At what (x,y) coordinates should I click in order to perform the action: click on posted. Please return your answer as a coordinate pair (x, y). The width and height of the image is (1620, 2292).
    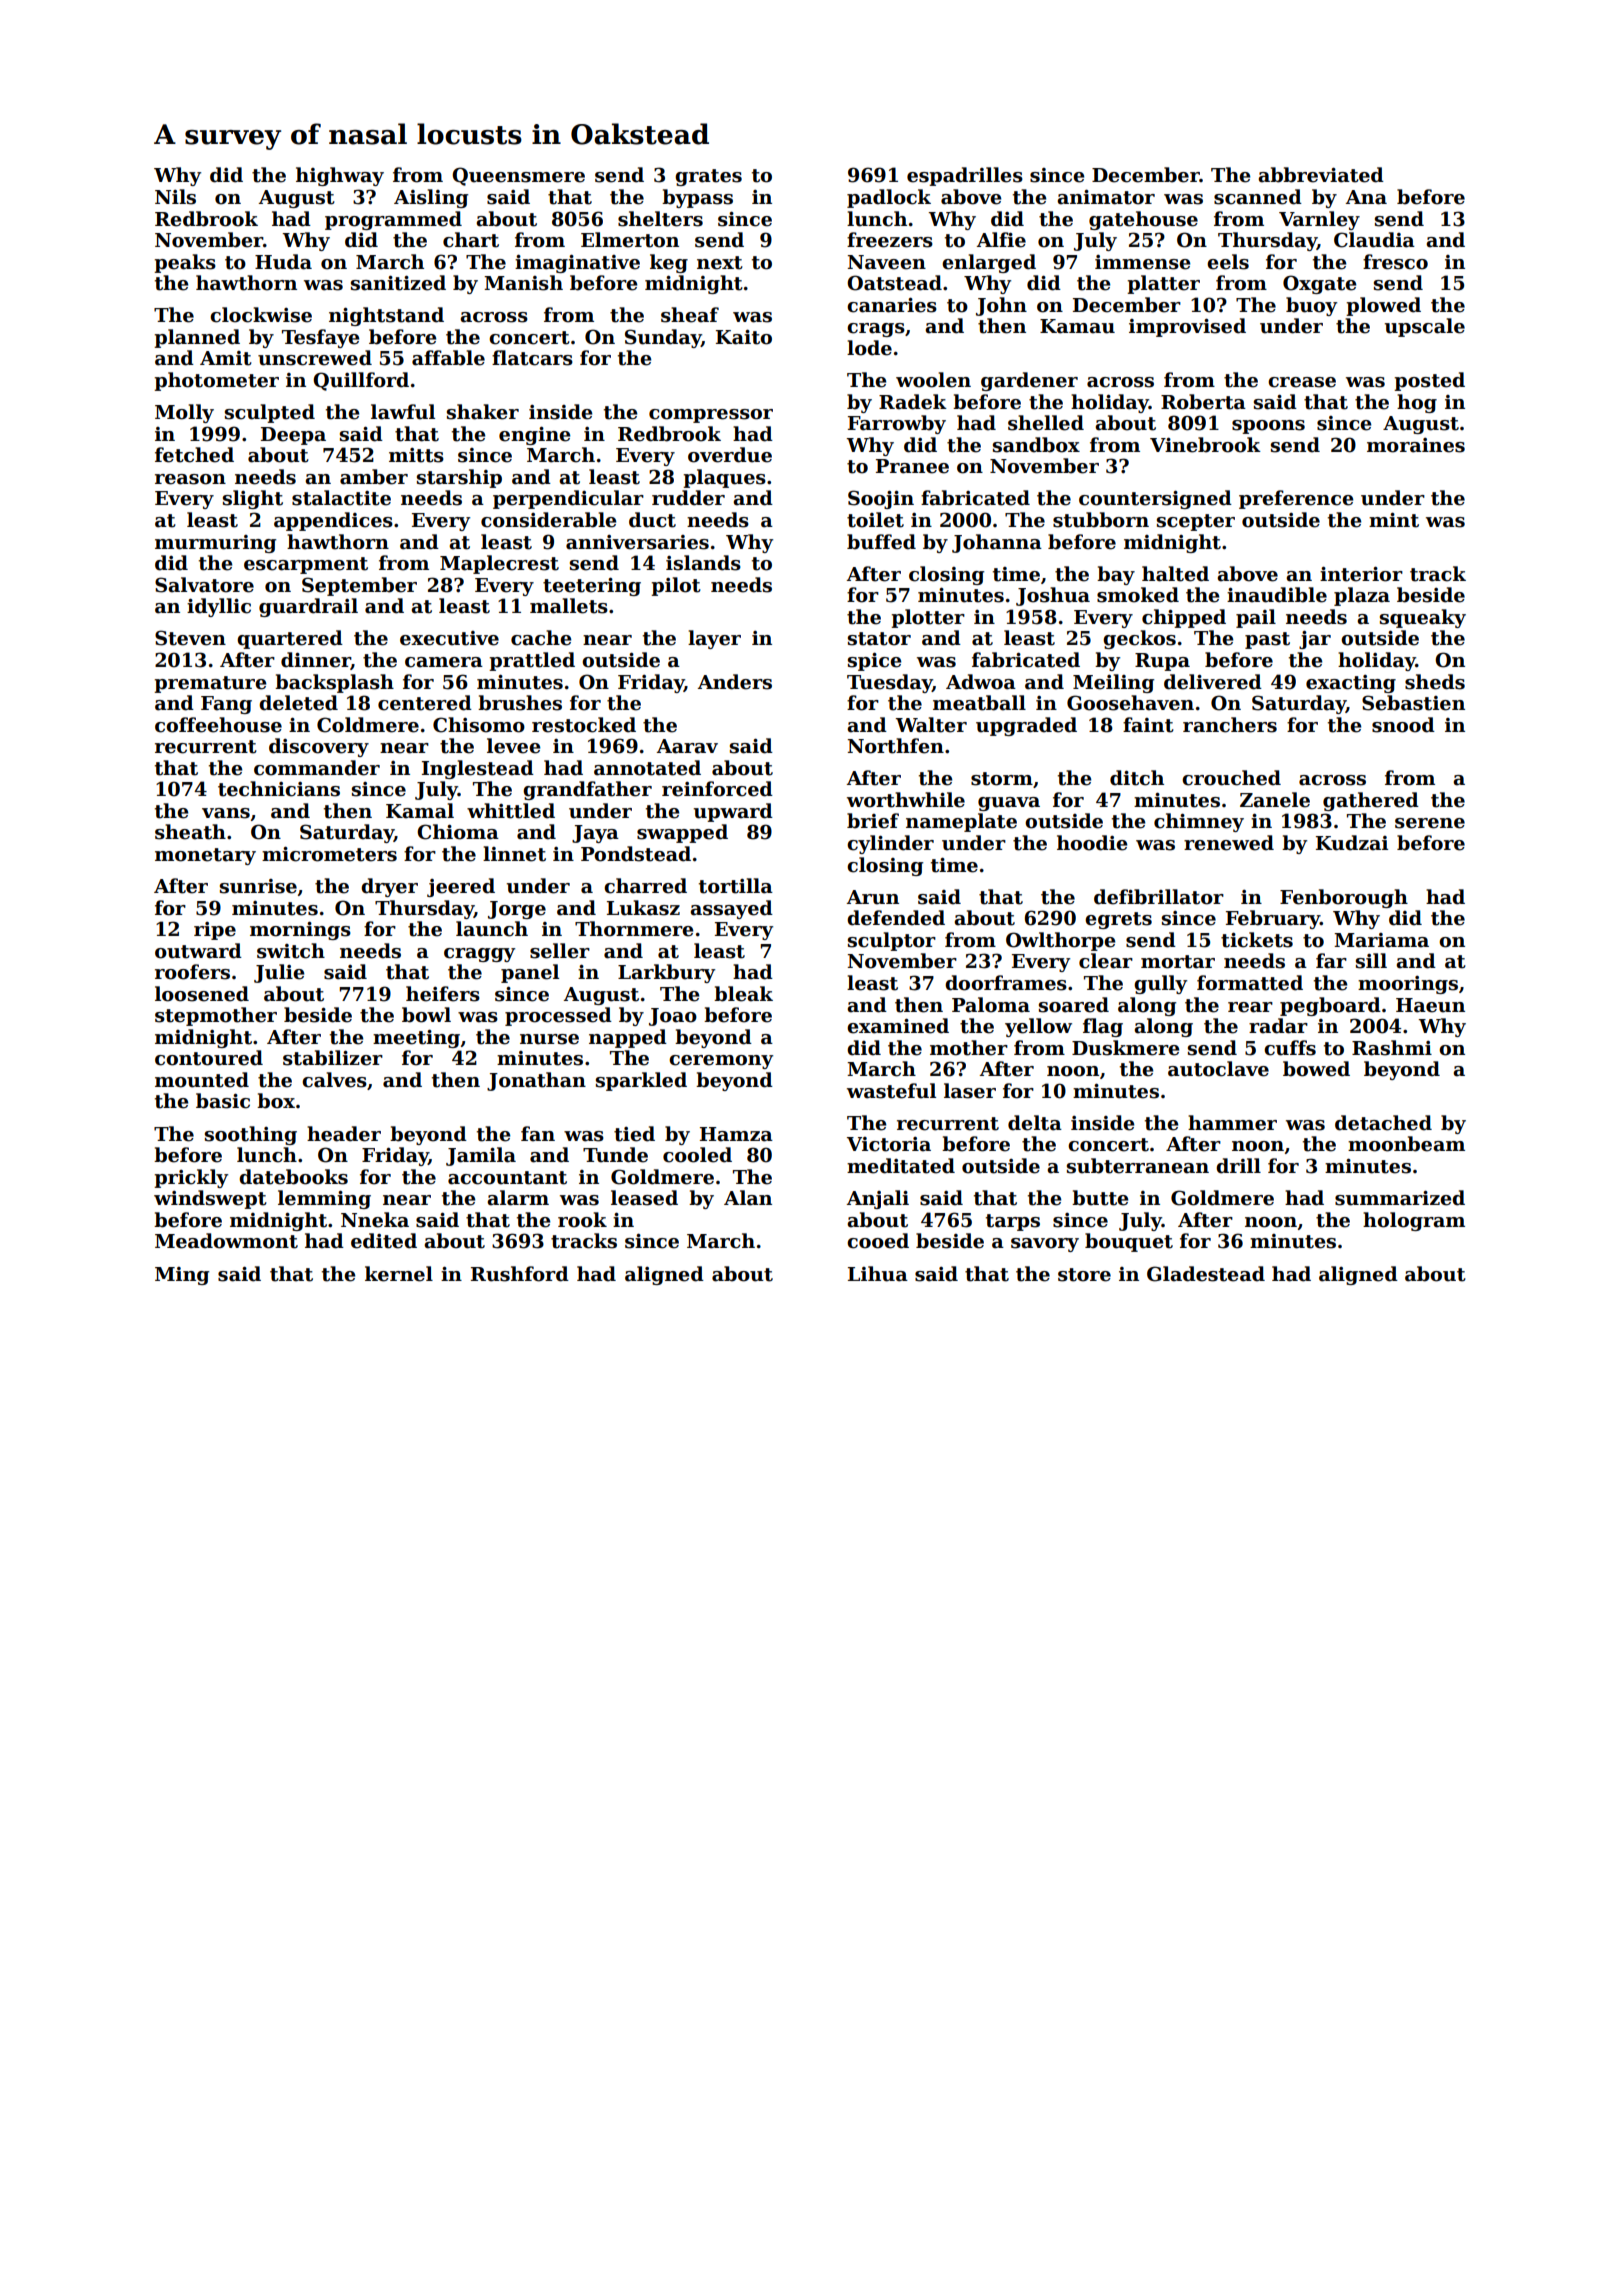
    Looking at the image, I should click on (1429, 381).
